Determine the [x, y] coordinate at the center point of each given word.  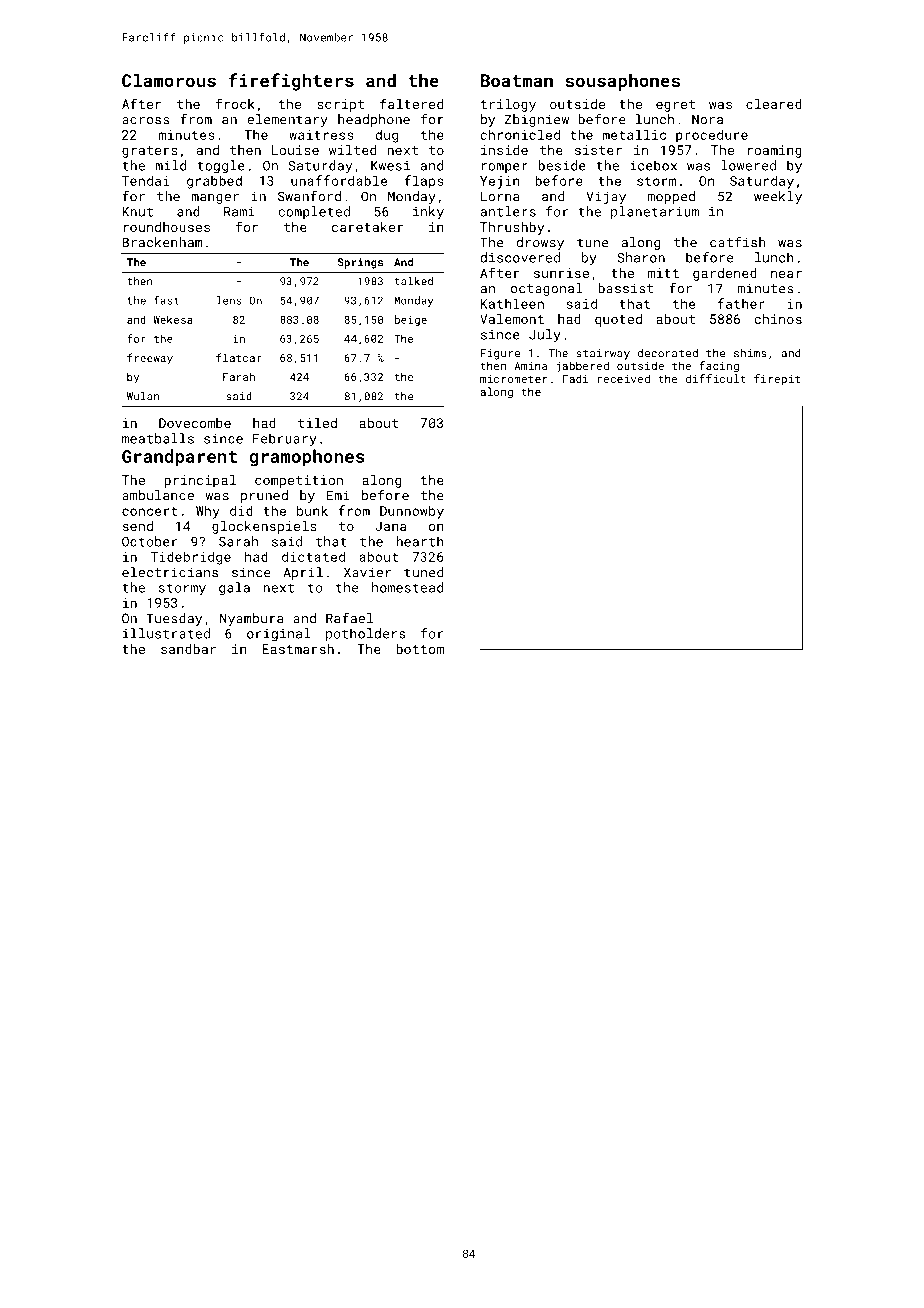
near [786, 274]
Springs [360, 263]
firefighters [291, 82]
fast [166, 300]
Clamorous [169, 80]
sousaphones [622, 82]
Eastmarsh [298, 649]
